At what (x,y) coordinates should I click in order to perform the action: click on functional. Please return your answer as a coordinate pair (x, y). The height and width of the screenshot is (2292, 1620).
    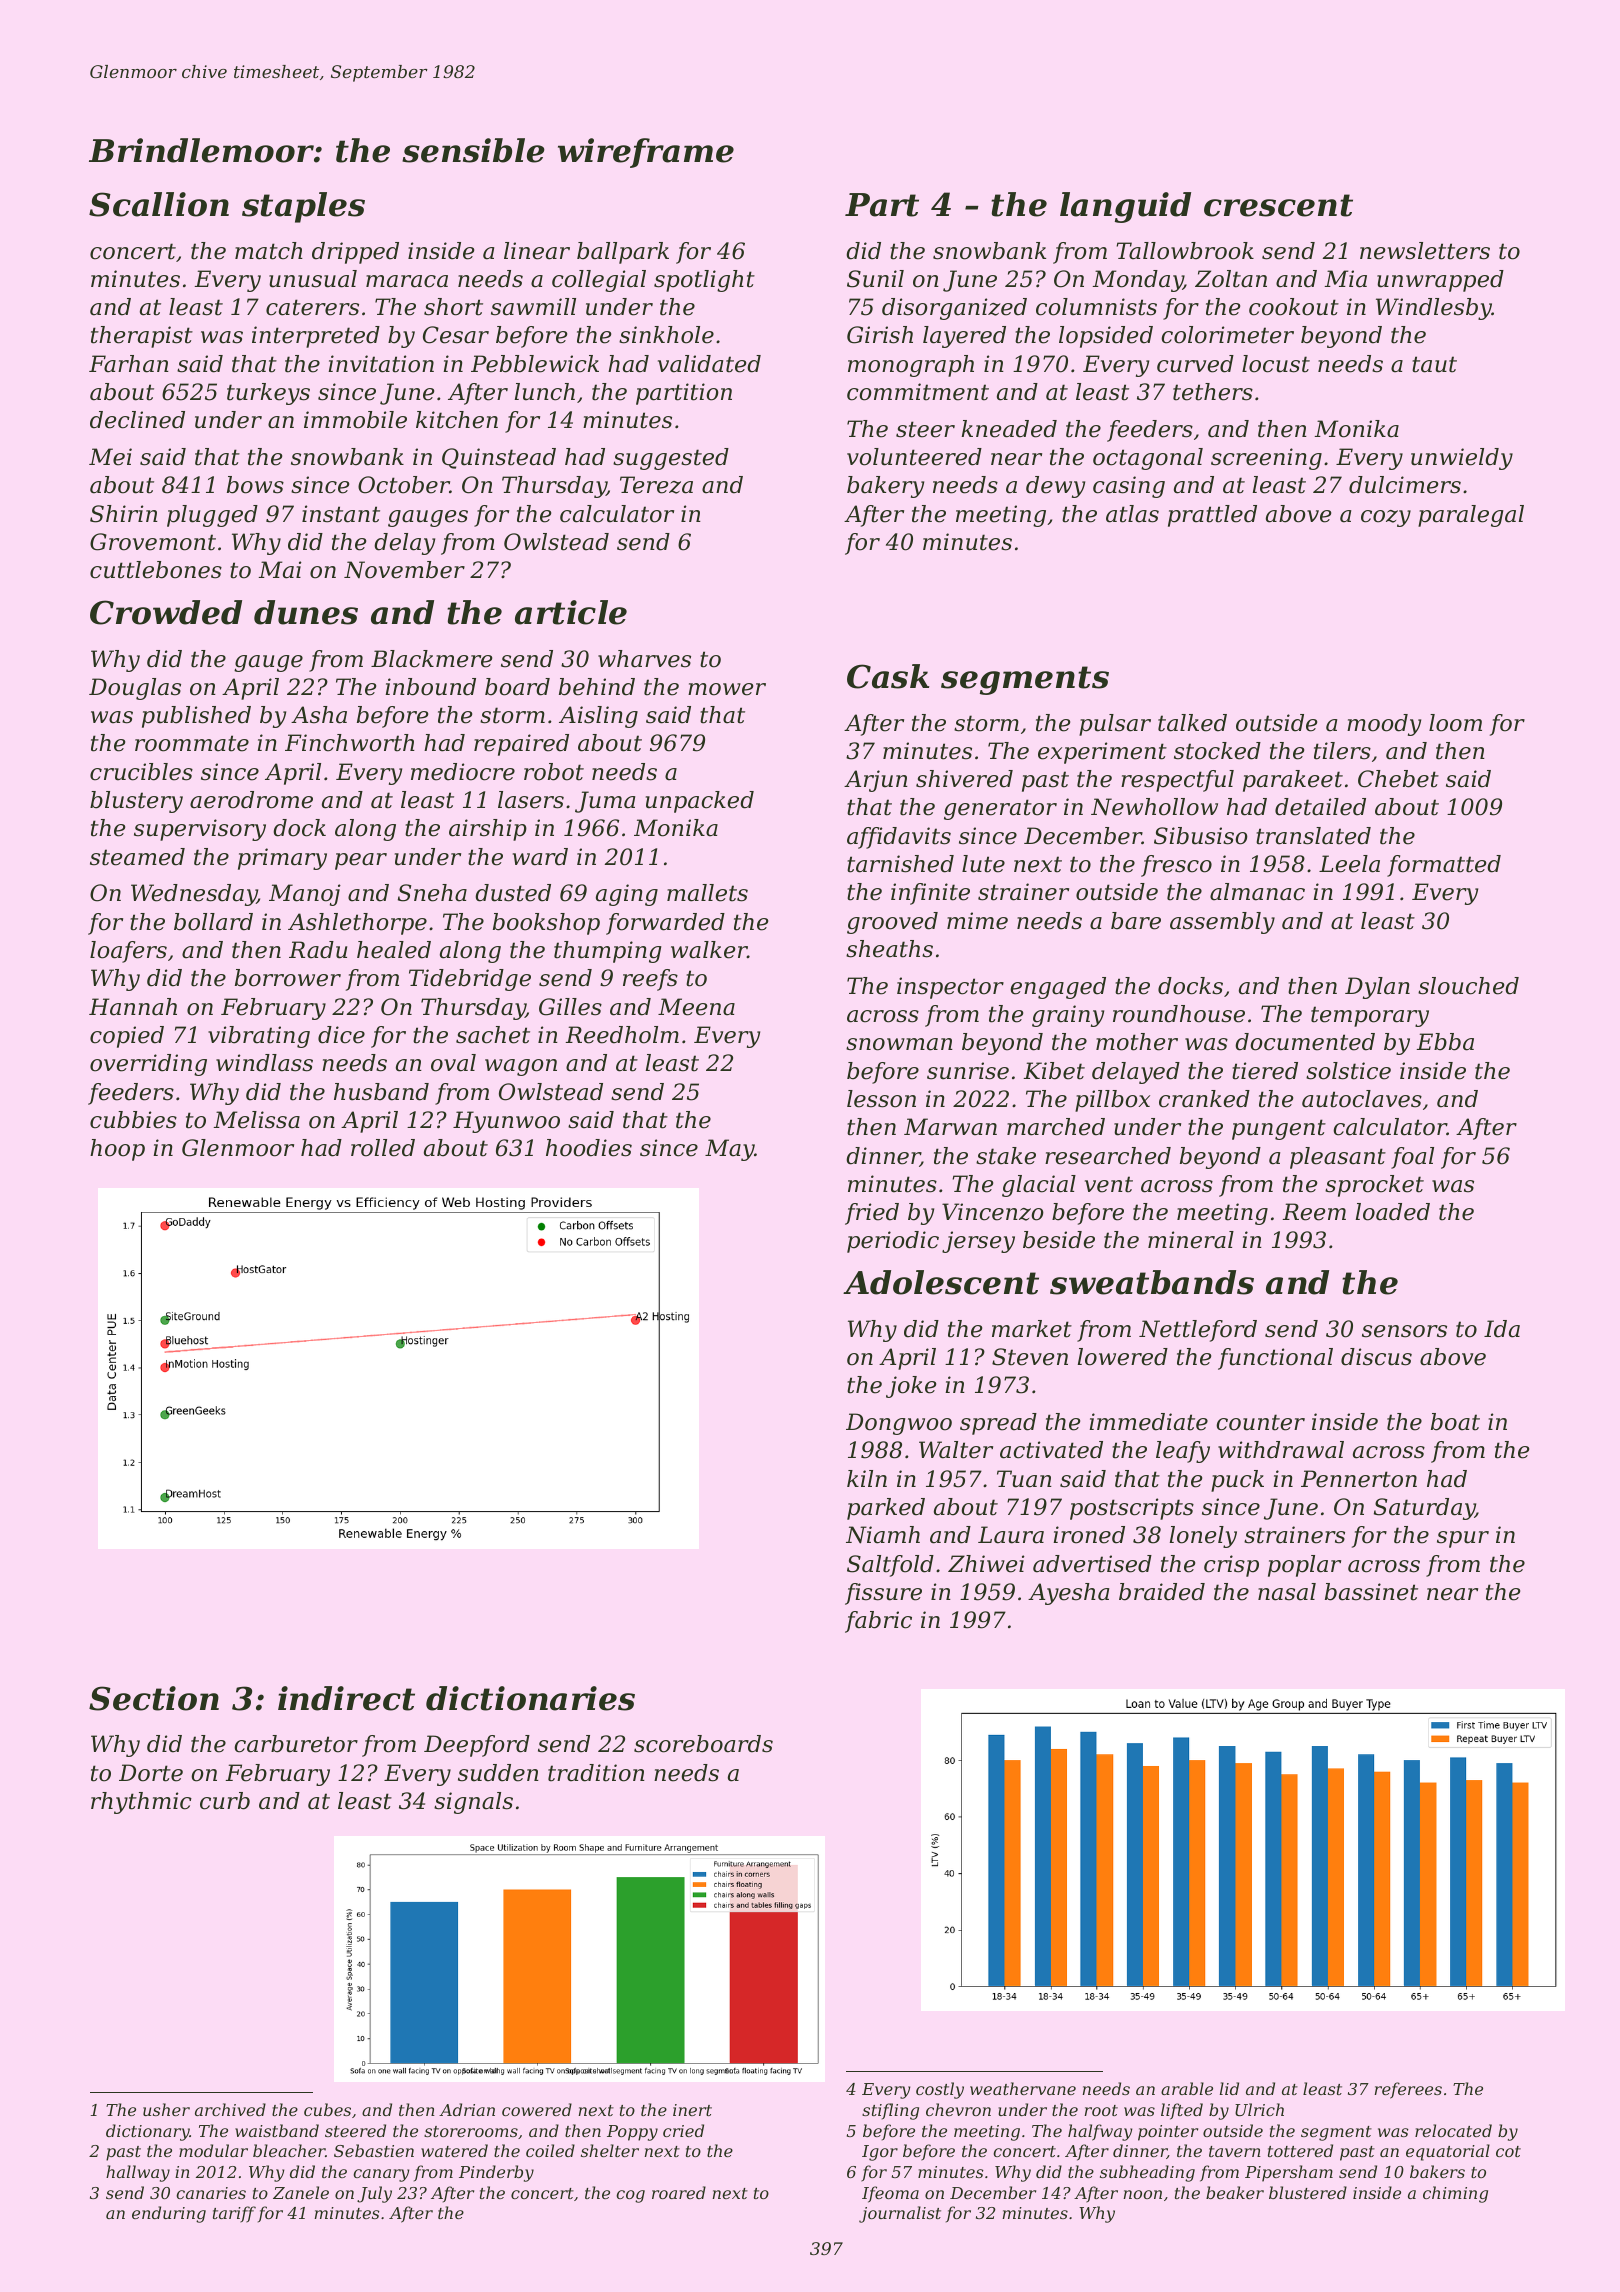
    Looking at the image, I should click on (1275, 1359).
